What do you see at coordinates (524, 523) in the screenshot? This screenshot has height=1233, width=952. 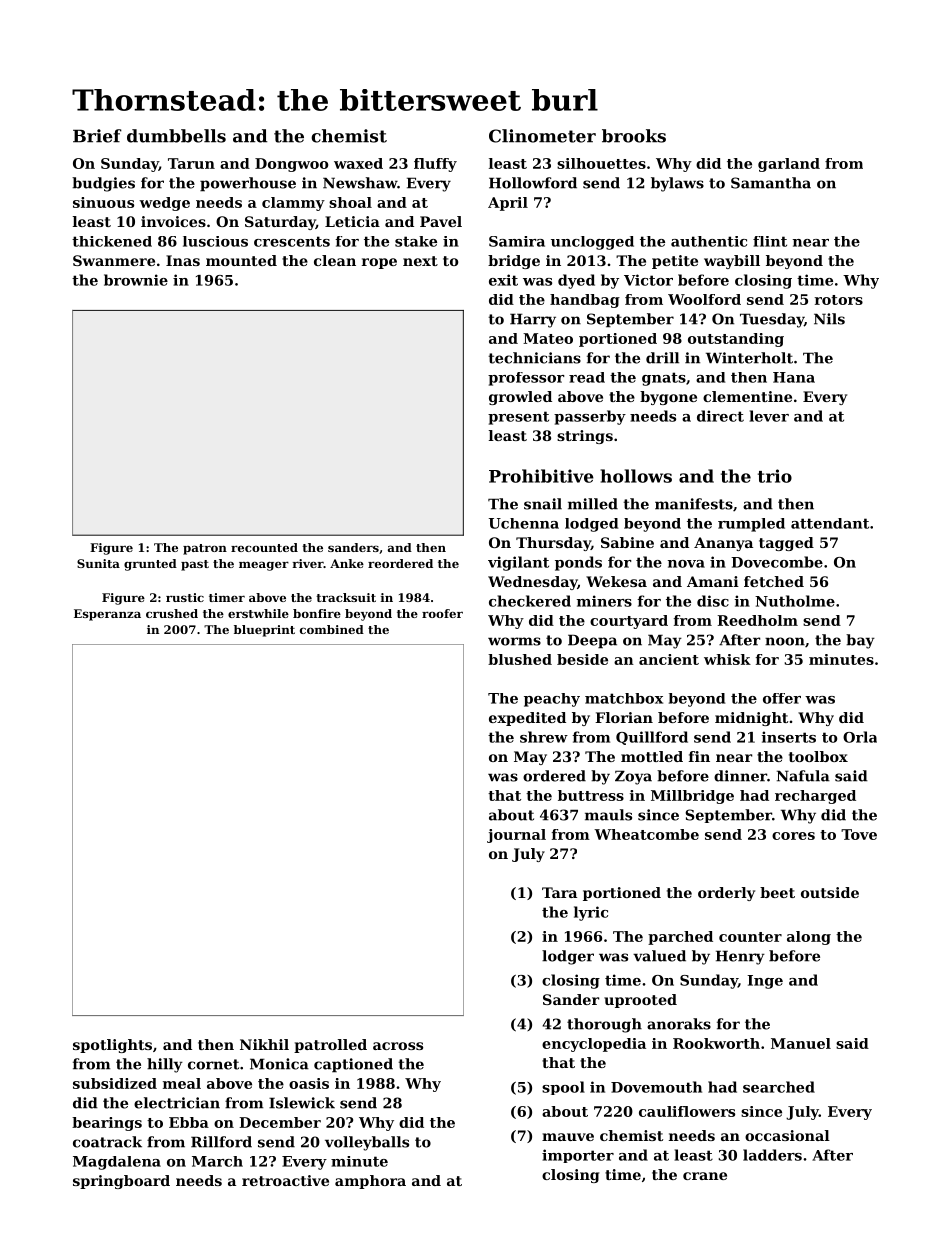 I see `Uchenna` at bounding box center [524, 523].
